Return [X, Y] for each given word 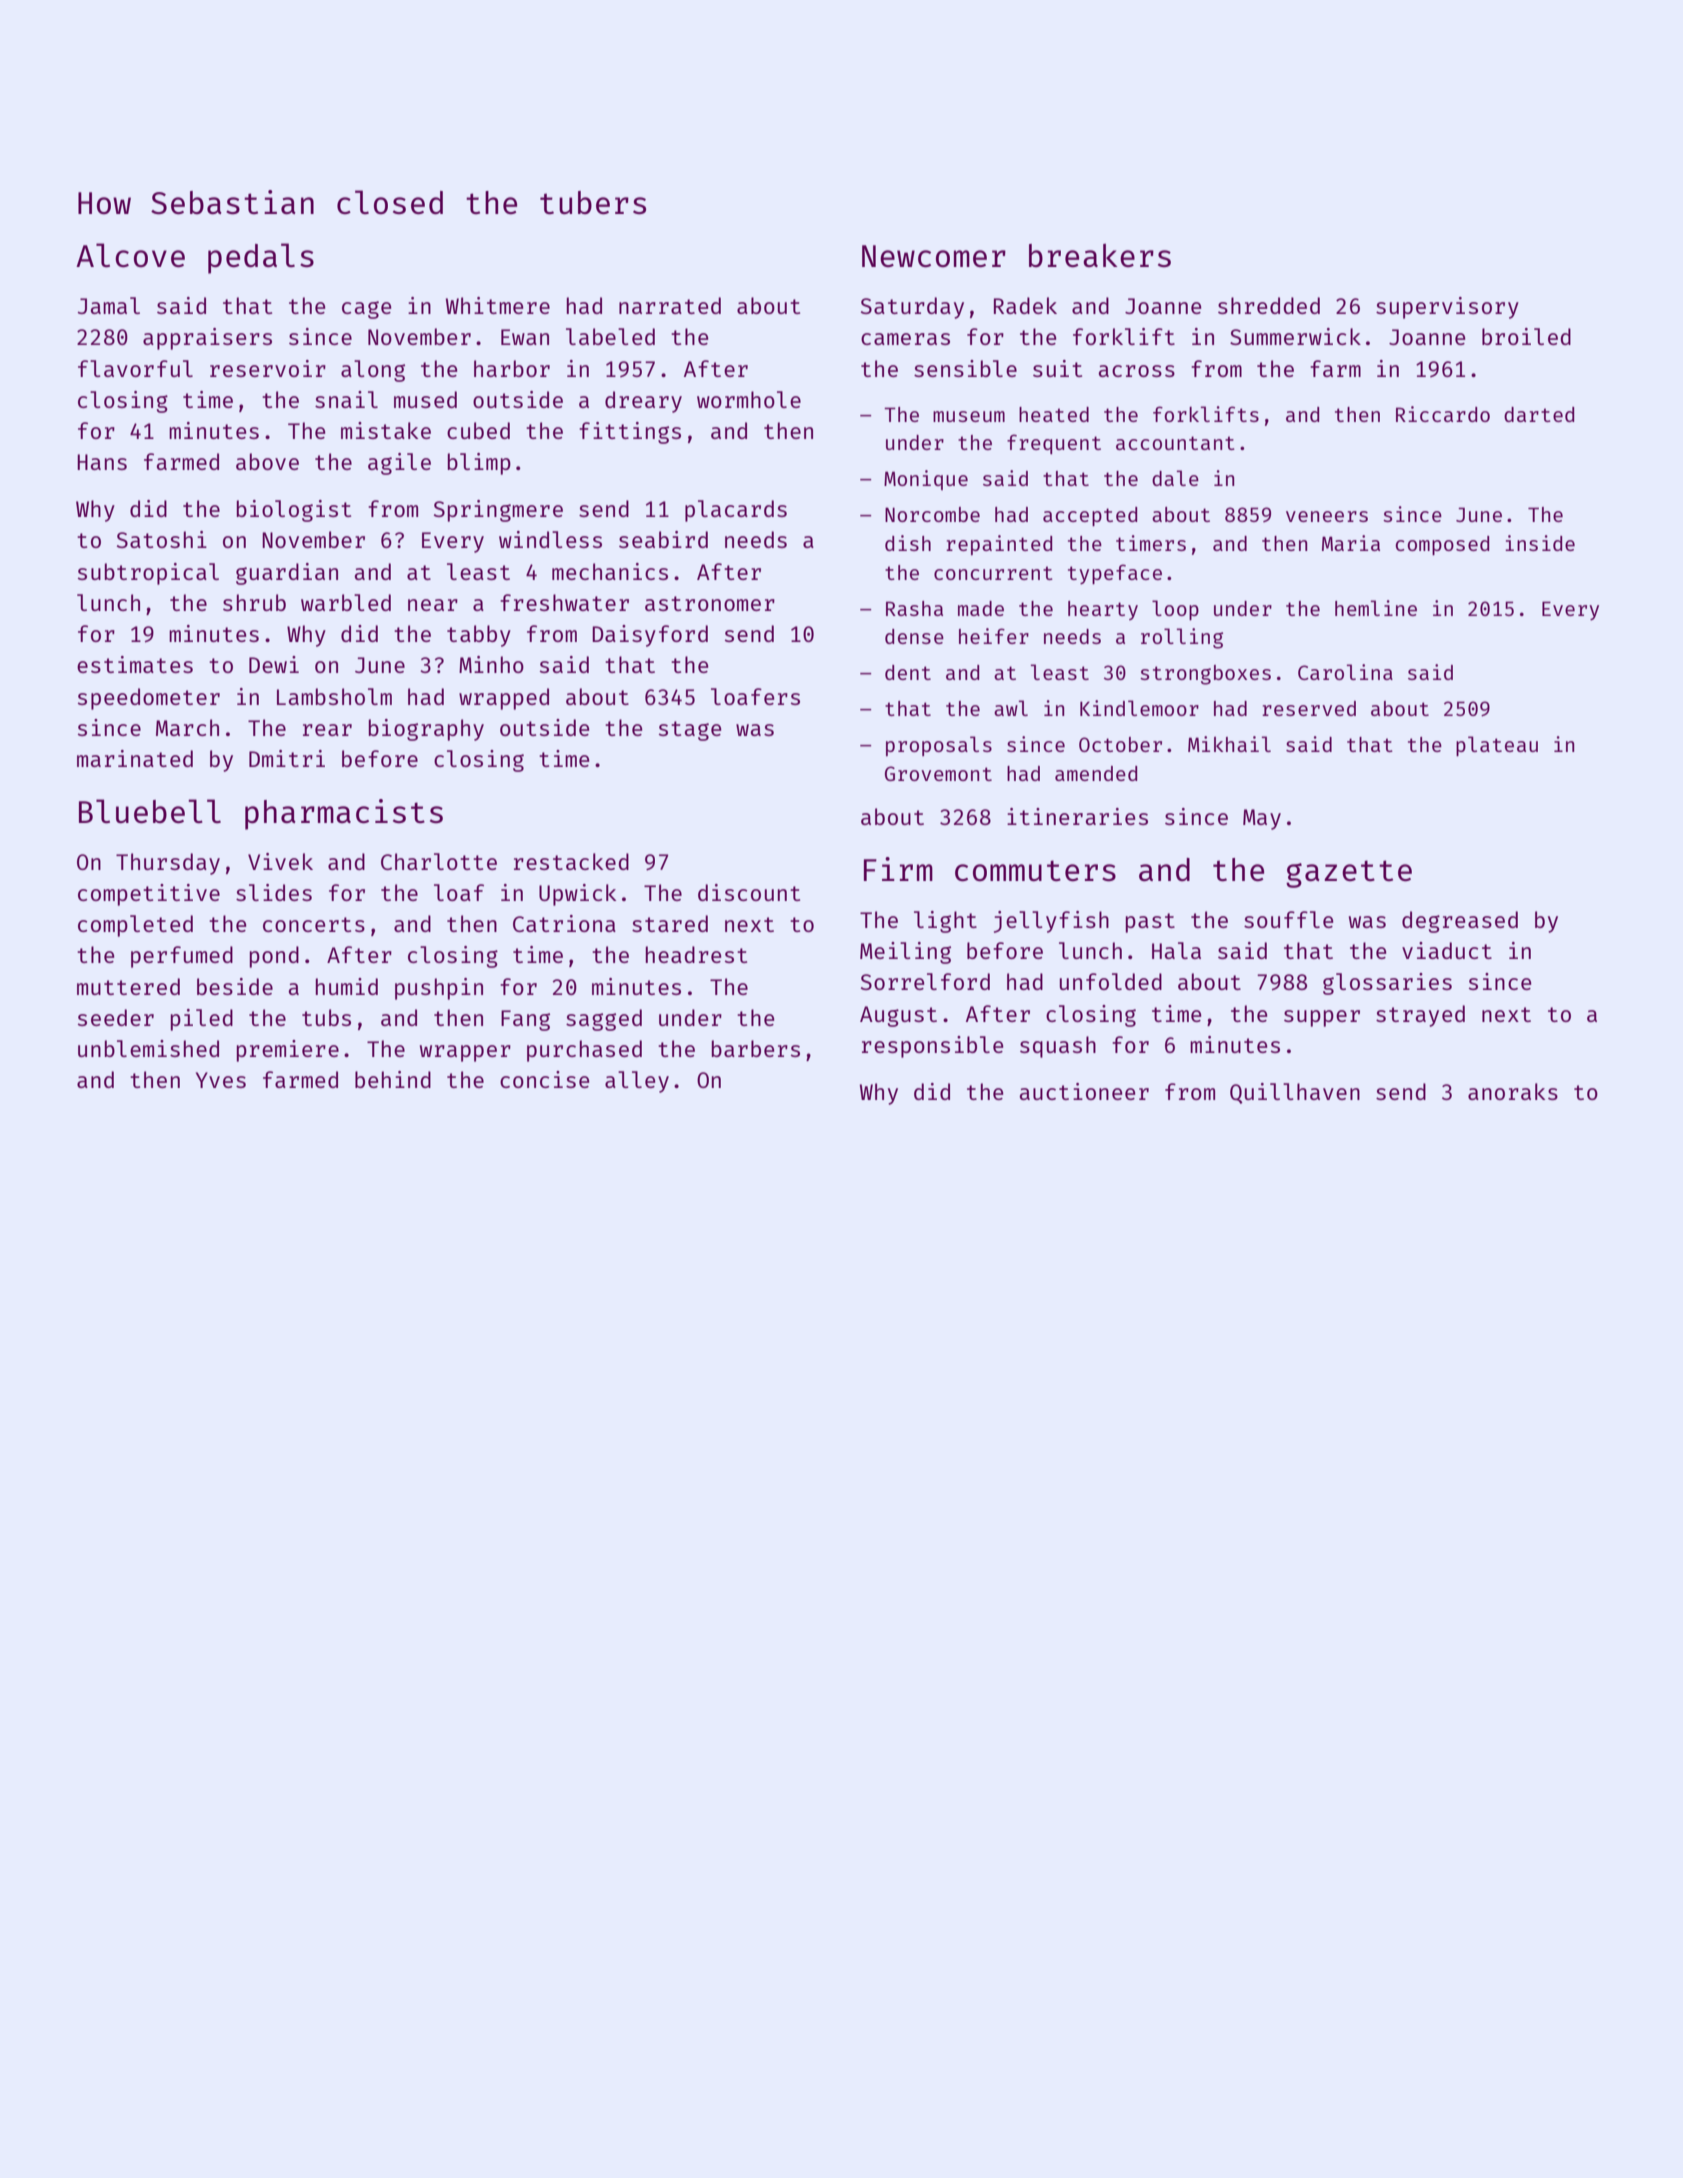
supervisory [1447, 308]
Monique [926, 480]
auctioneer [1084, 1091]
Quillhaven [1295, 1093]
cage [366, 310]
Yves [221, 1080]
